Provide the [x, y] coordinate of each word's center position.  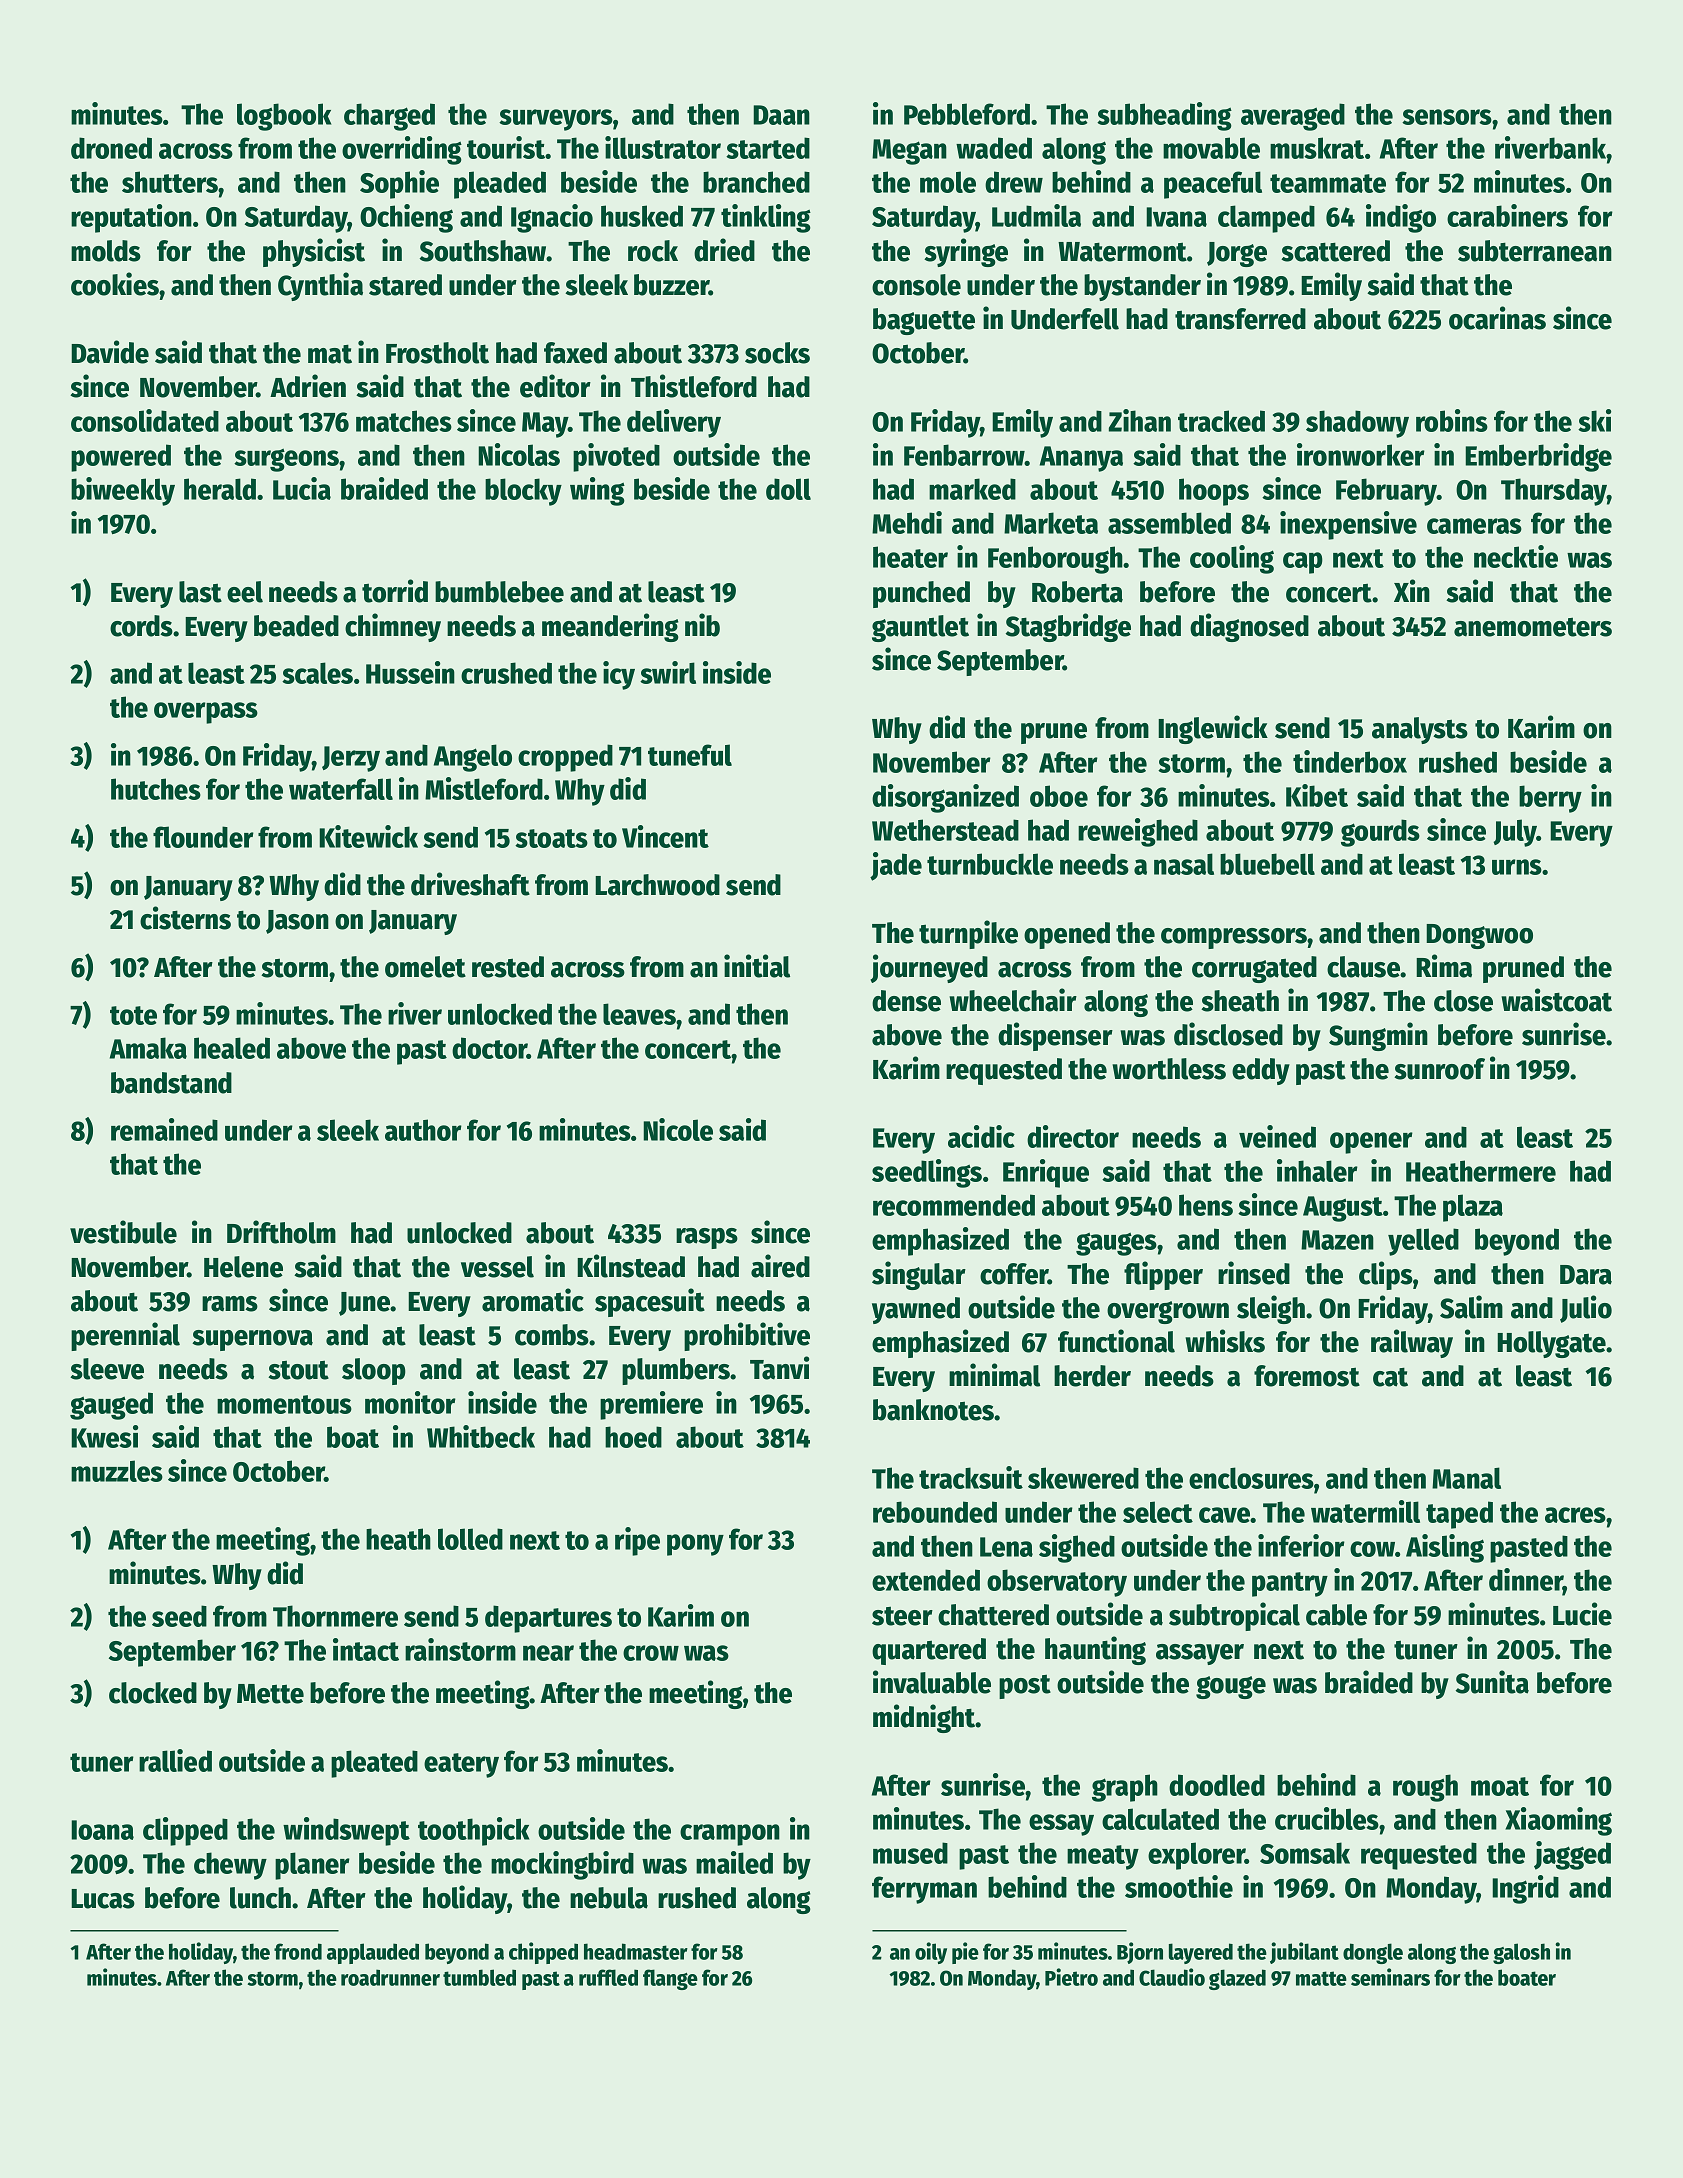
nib [702, 625]
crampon [730, 1835]
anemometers [1533, 627]
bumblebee [499, 592]
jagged [1572, 1855]
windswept [346, 1831]
